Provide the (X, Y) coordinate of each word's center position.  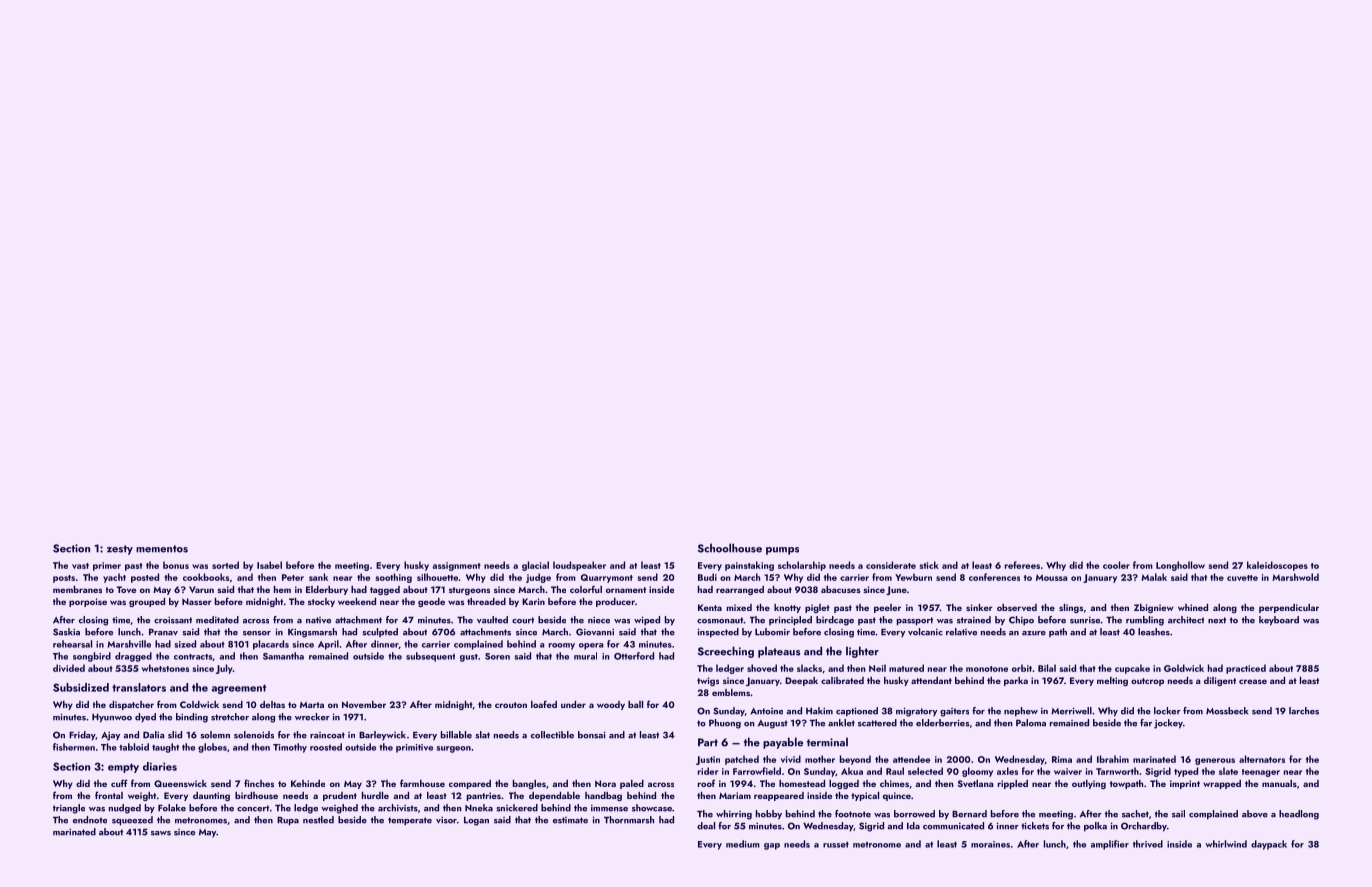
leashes (1154, 632)
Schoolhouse (730, 548)
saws (161, 833)
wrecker (312, 717)
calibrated (842, 680)
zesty (120, 550)
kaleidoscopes (1277, 566)
